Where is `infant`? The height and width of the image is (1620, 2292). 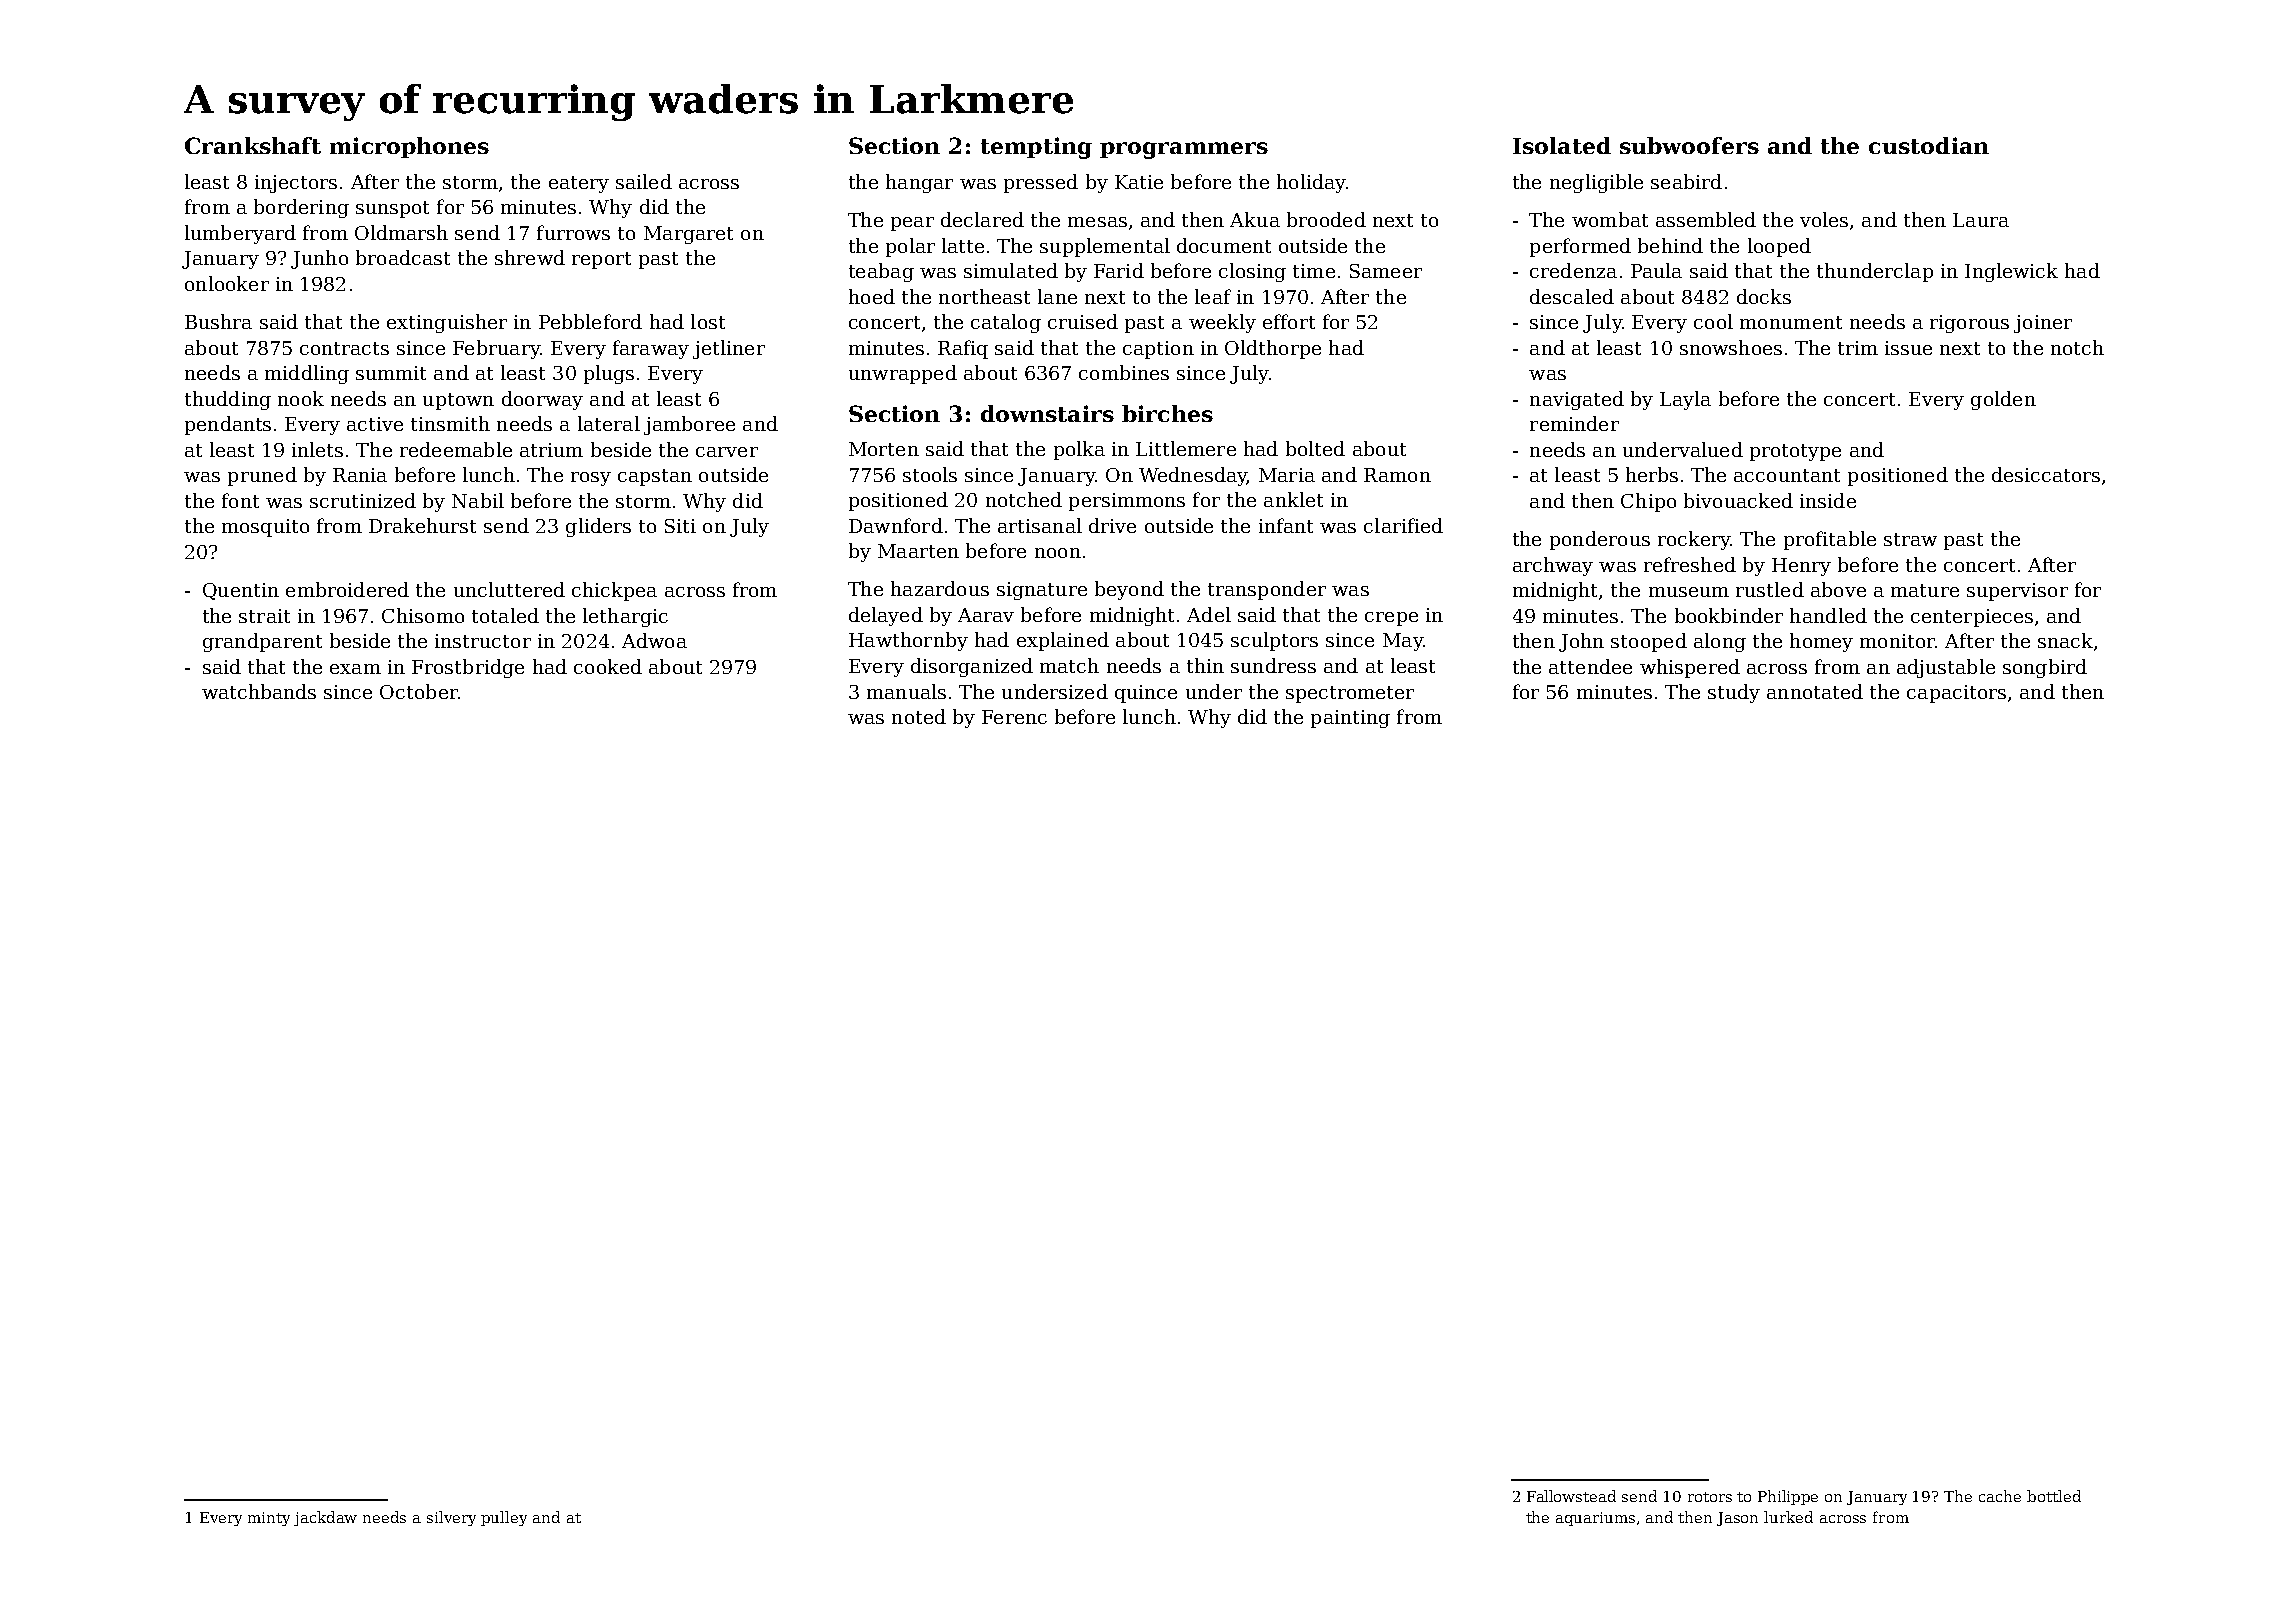
infant is located at coordinates (1286, 525).
